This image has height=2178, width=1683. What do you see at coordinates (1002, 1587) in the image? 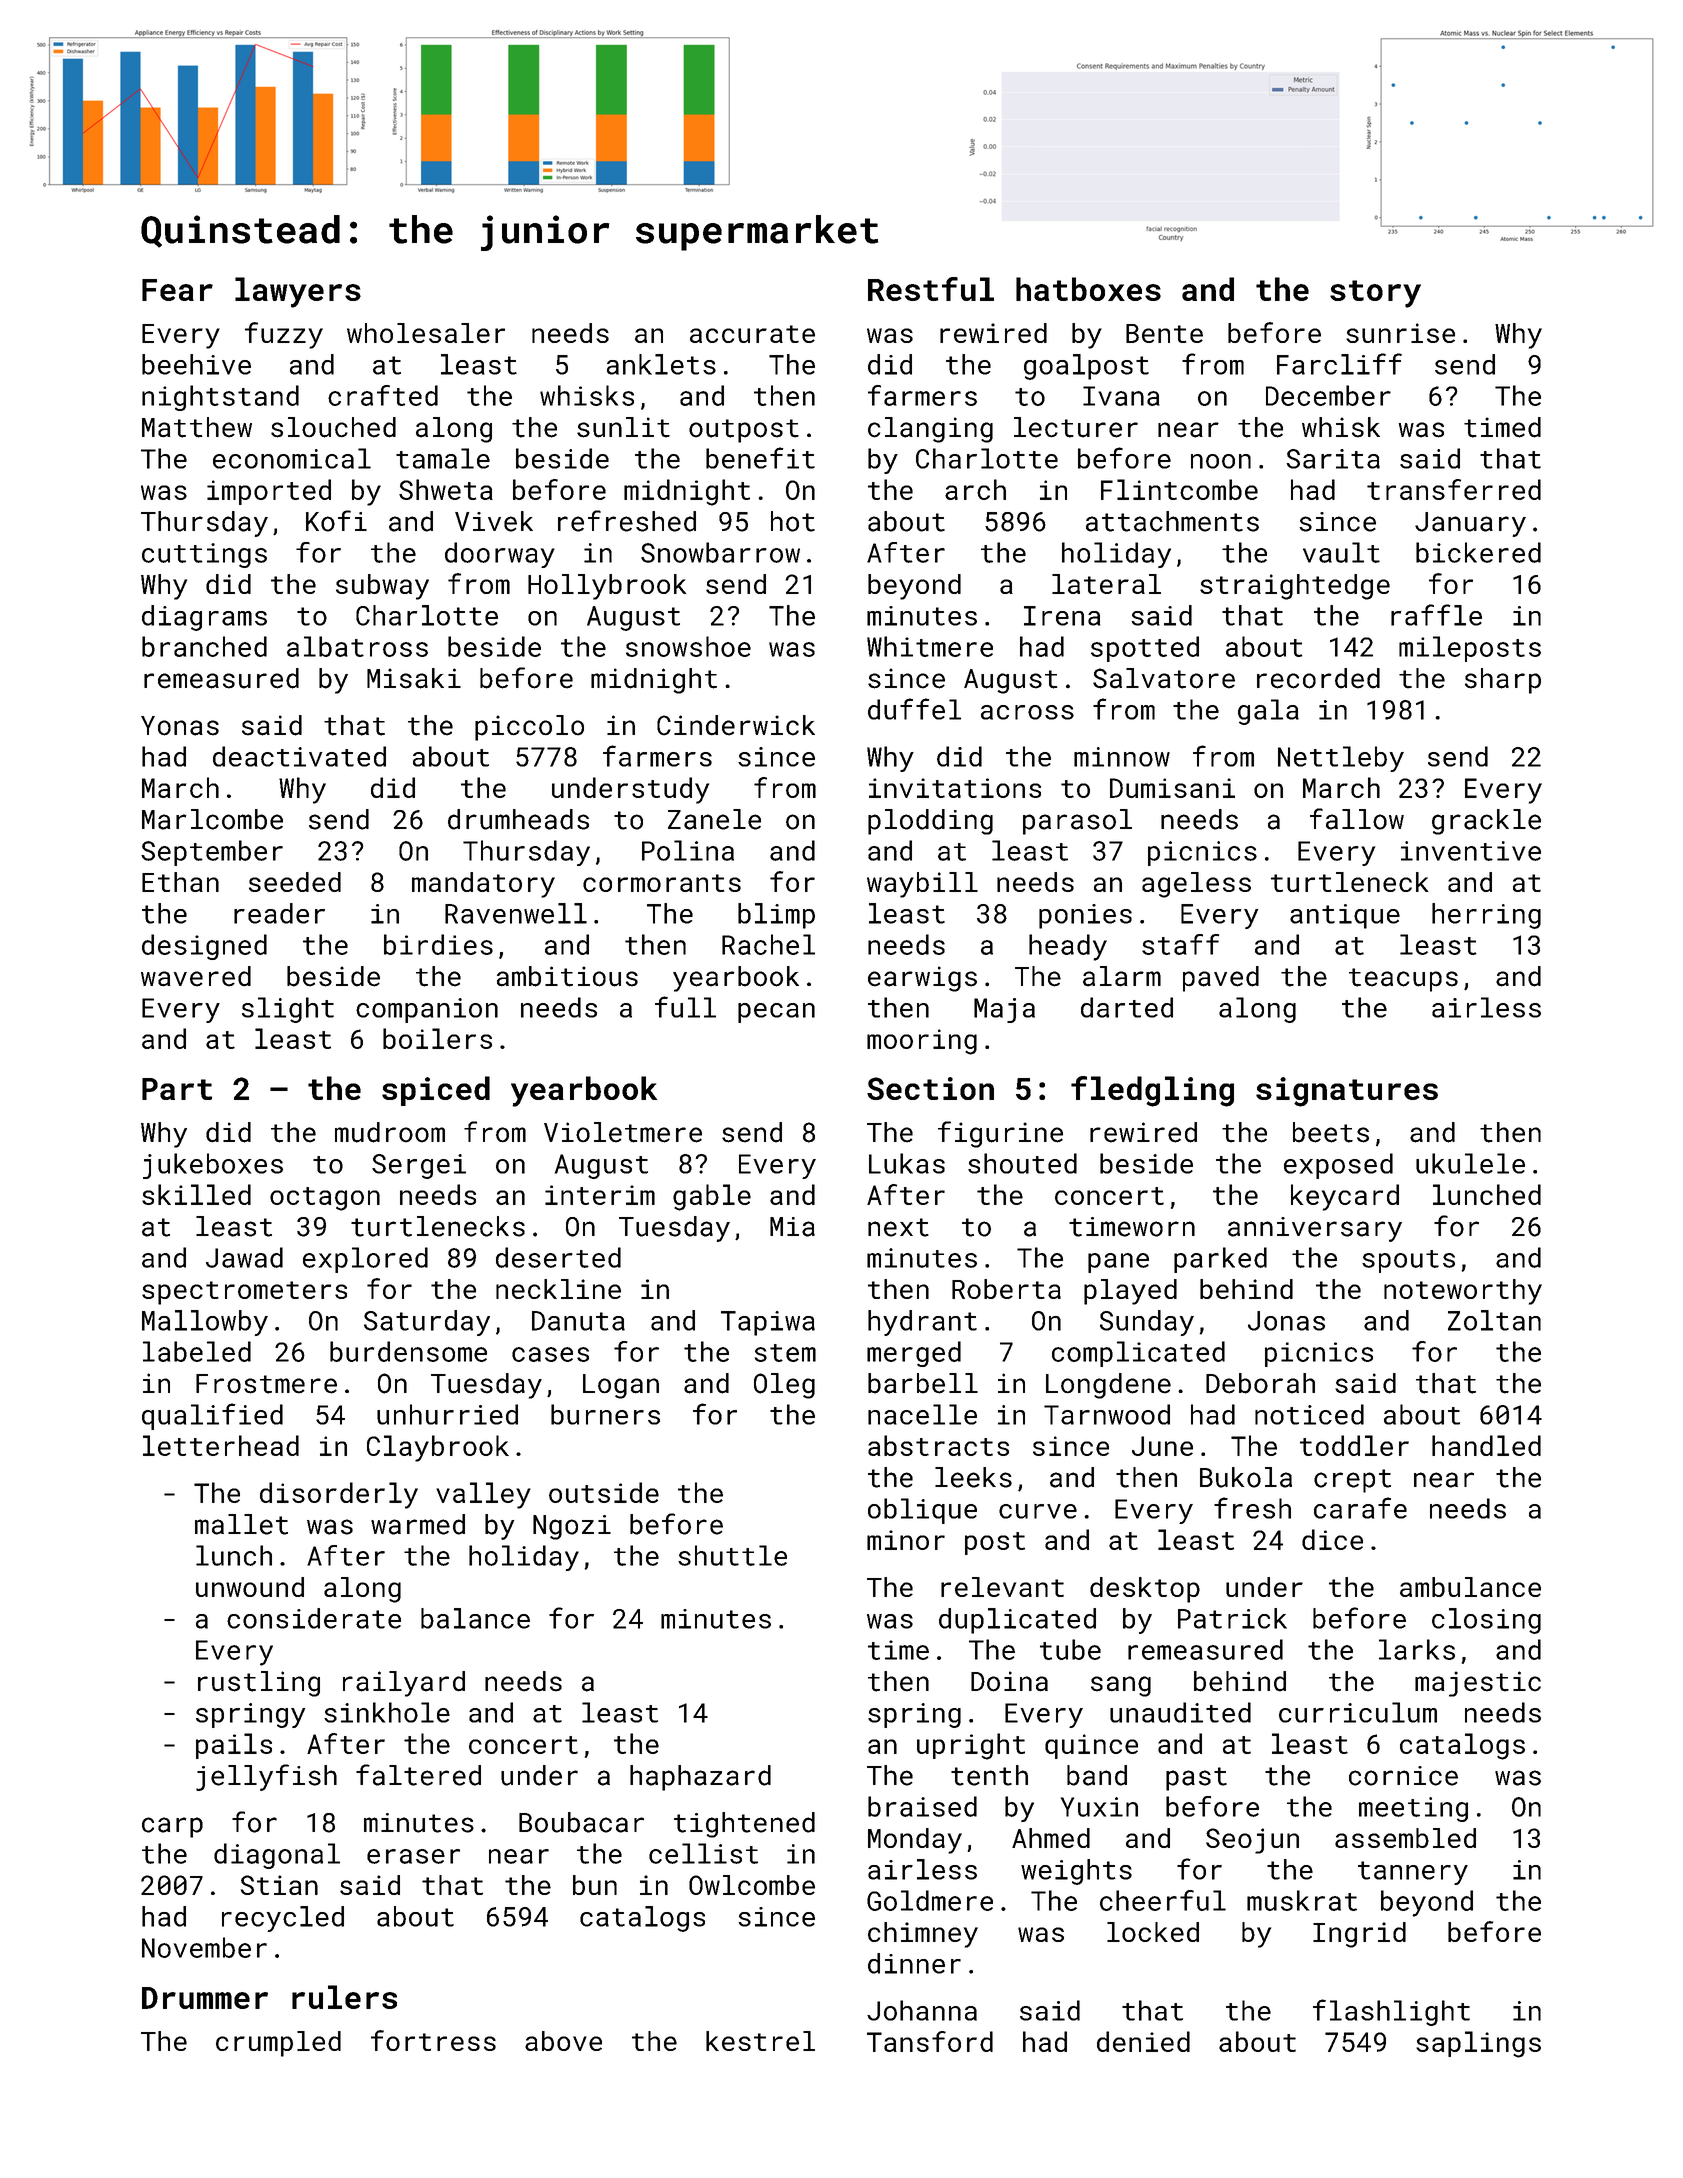
I see `relevant` at bounding box center [1002, 1587].
